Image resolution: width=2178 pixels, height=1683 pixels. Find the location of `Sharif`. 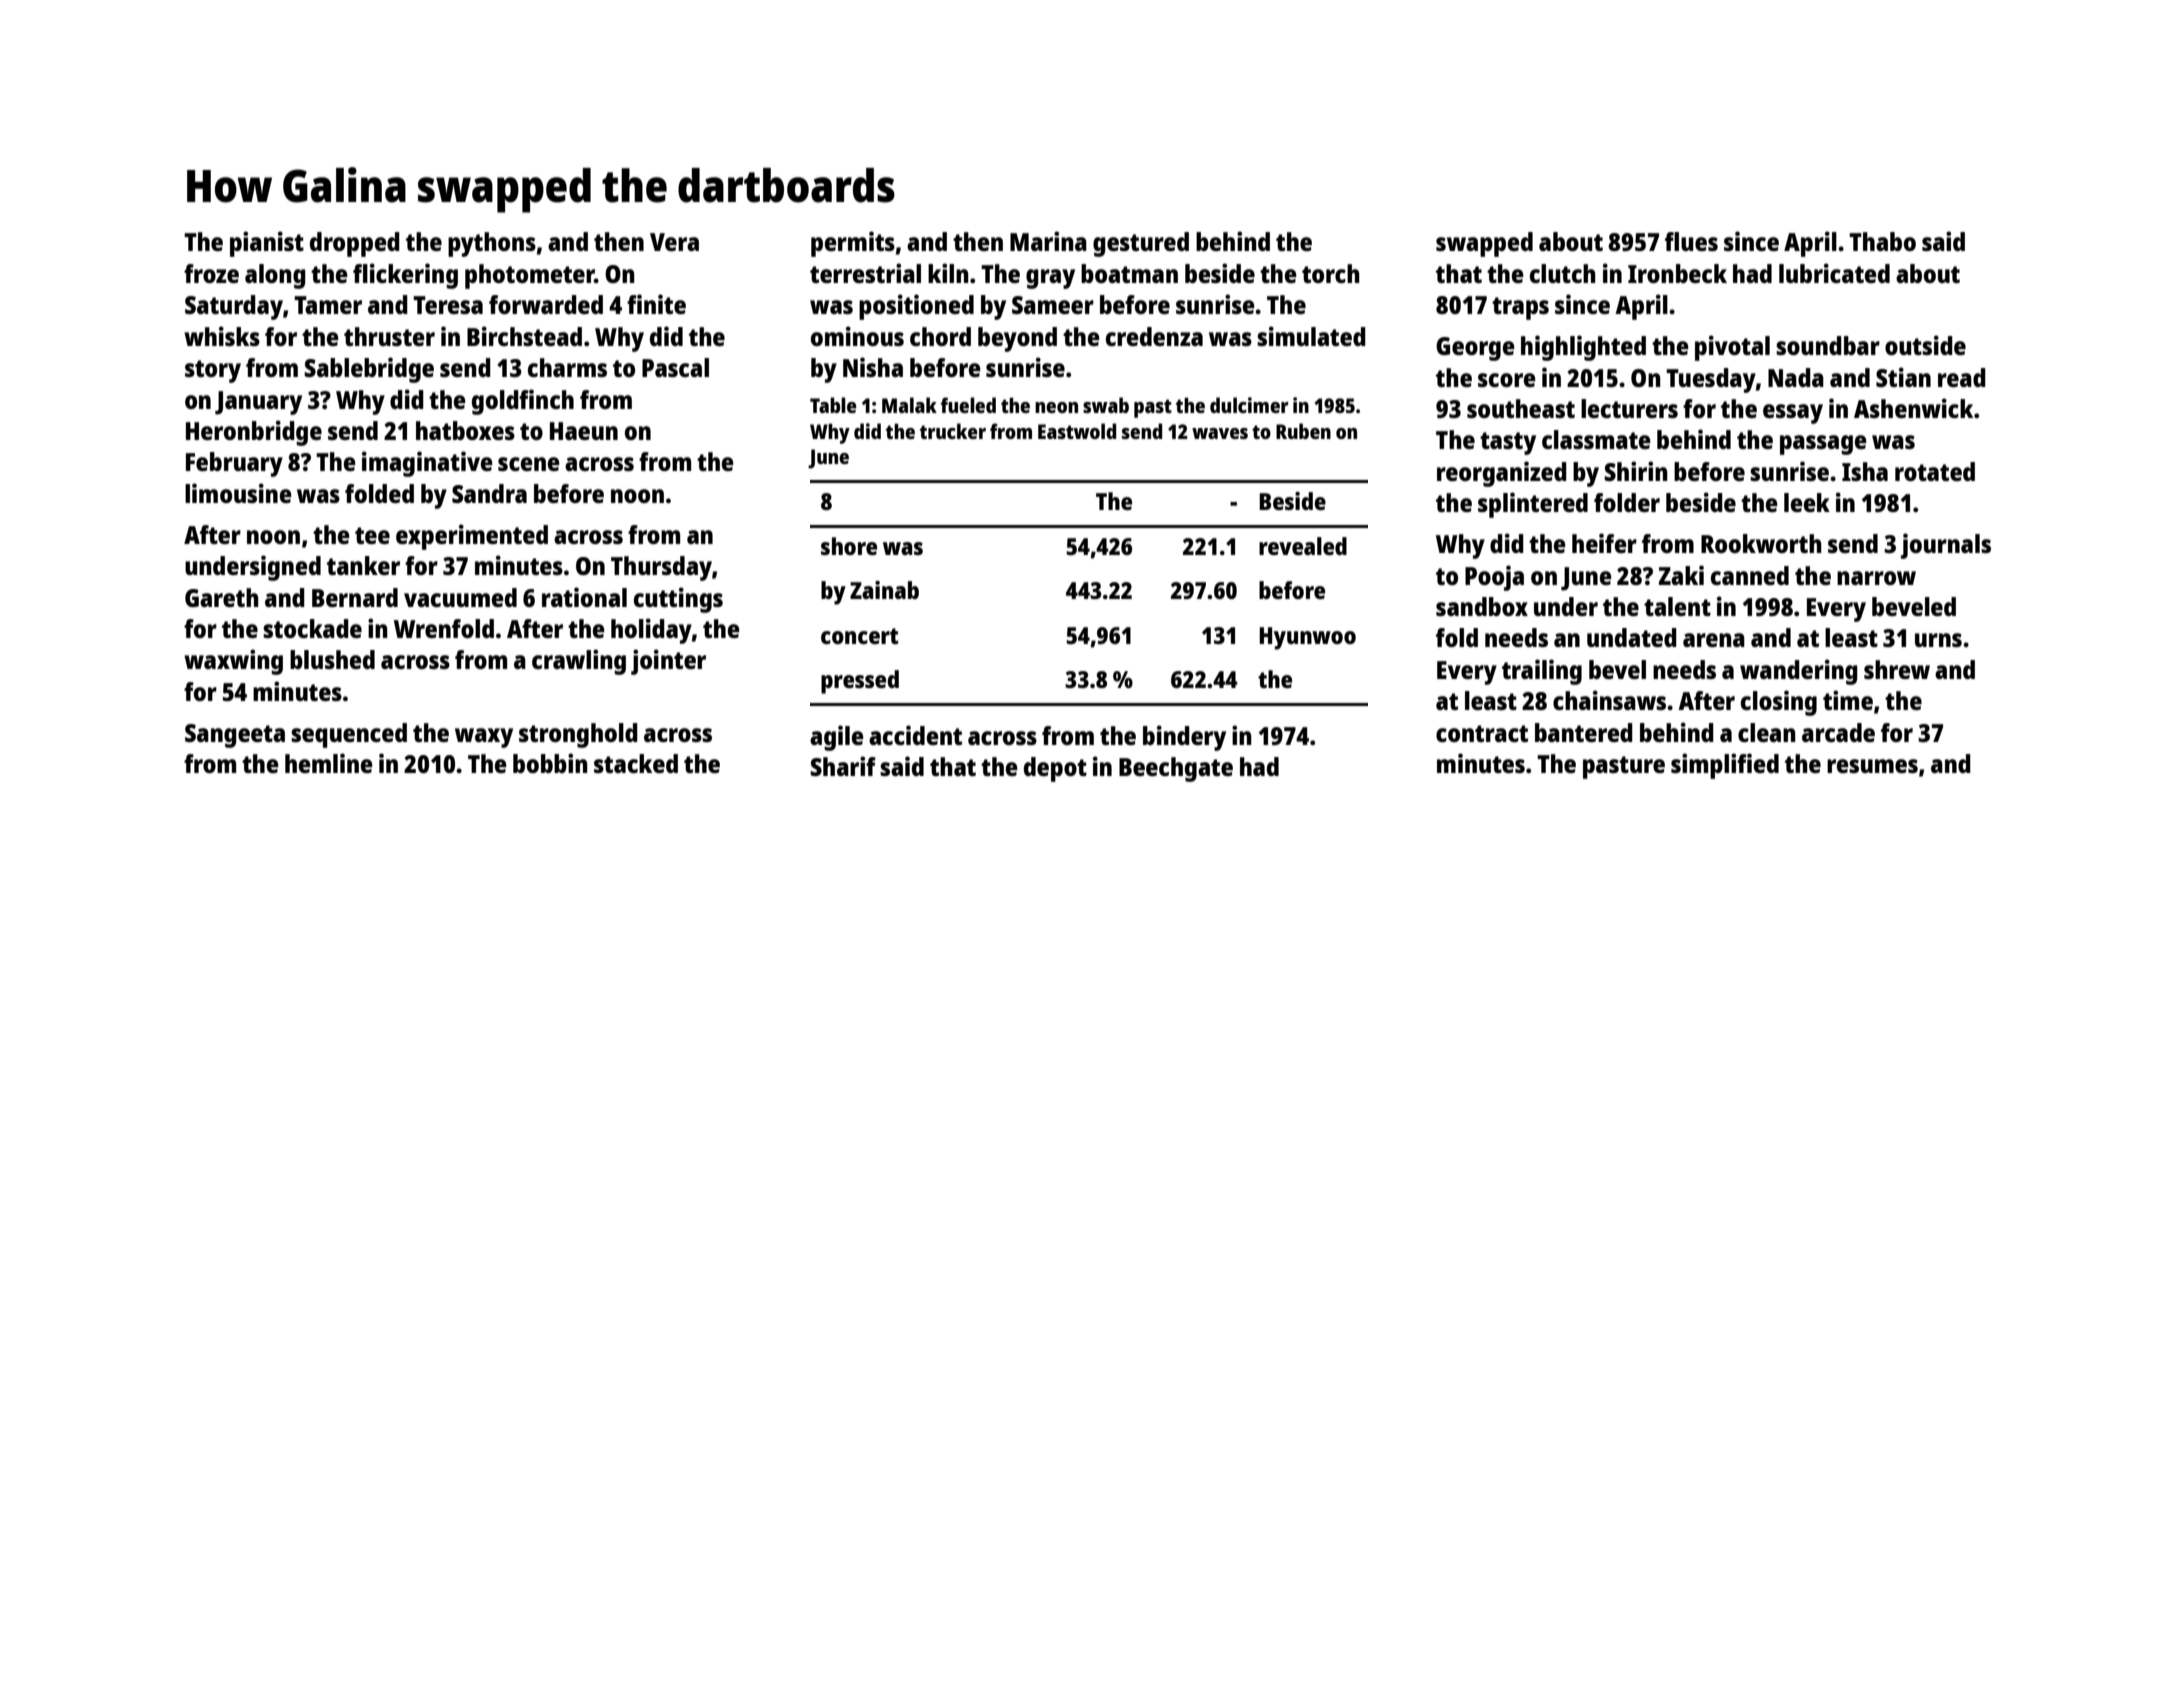

Sharif is located at coordinates (843, 766).
